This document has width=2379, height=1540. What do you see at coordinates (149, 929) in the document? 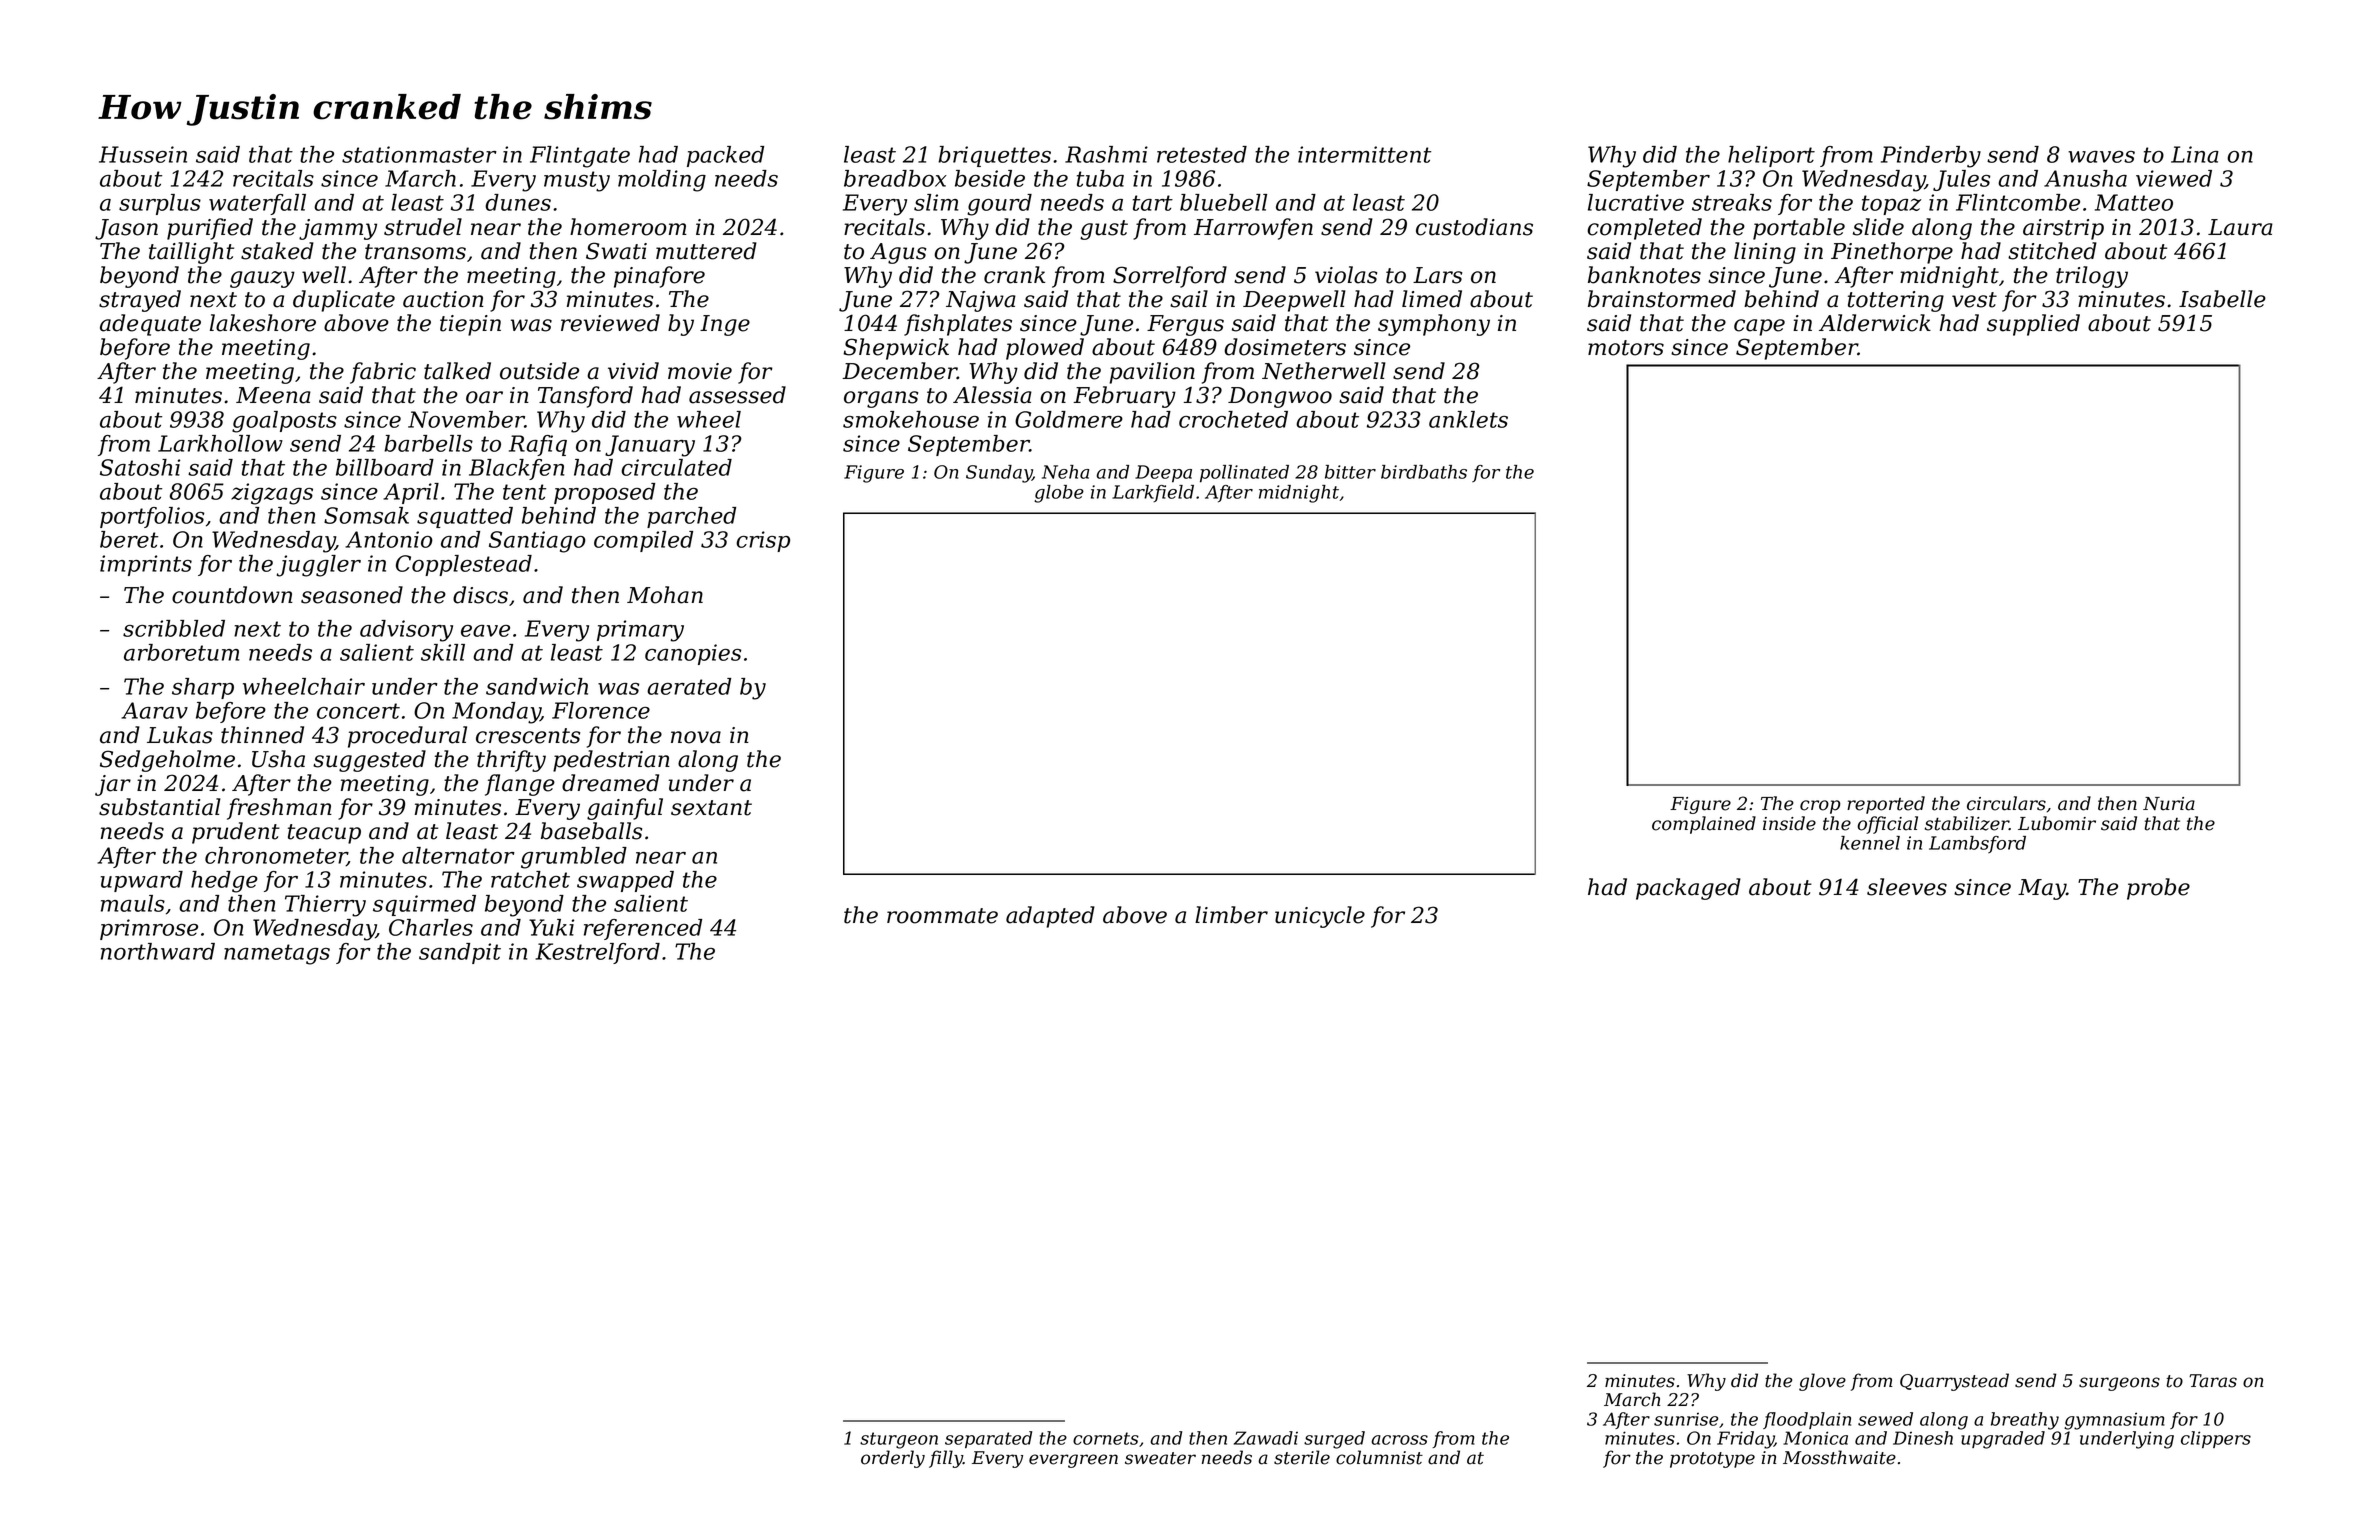
I see `primrose` at bounding box center [149, 929].
